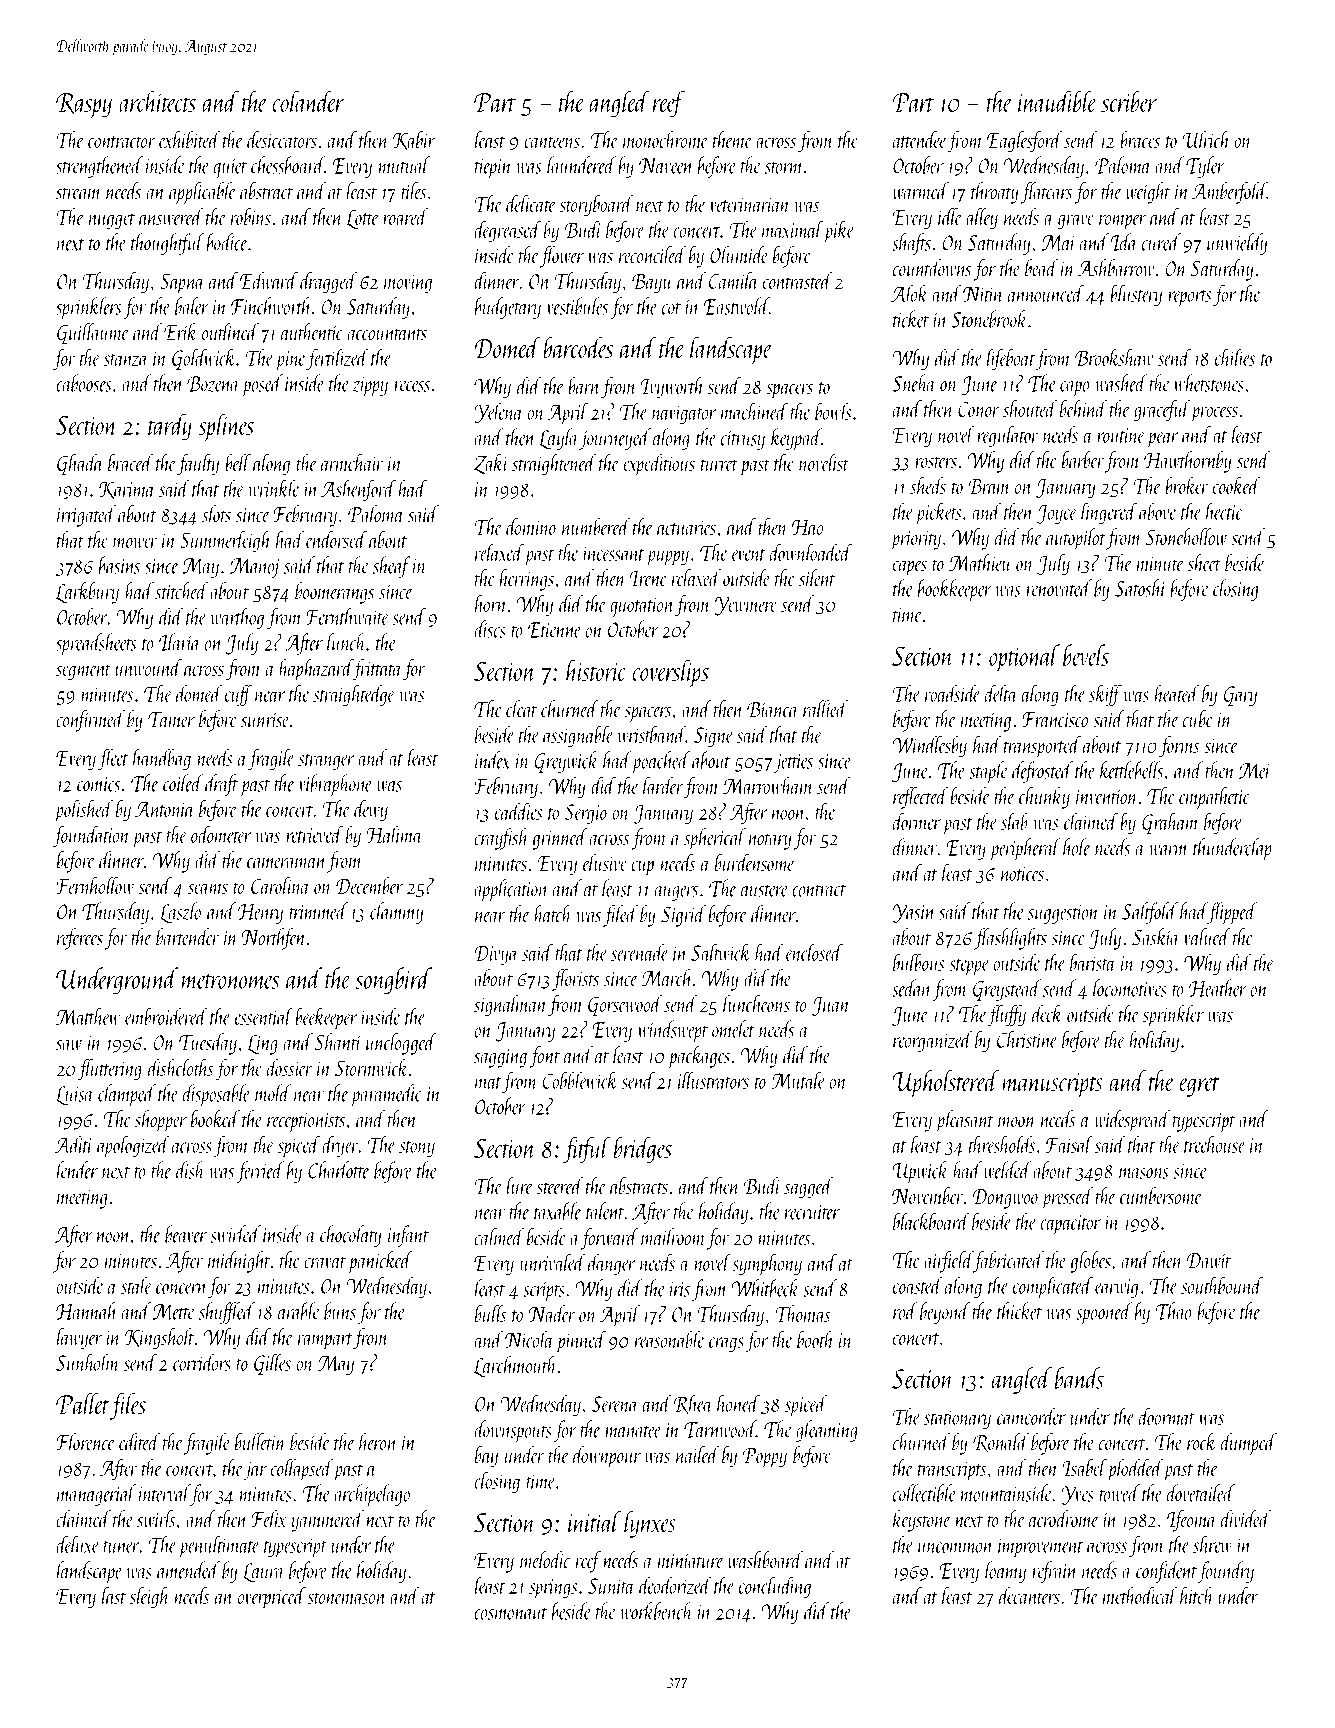 This page has height=1728, width=1335. What do you see at coordinates (765, 1560) in the page?
I see `washboard` at bounding box center [765, 1560].
